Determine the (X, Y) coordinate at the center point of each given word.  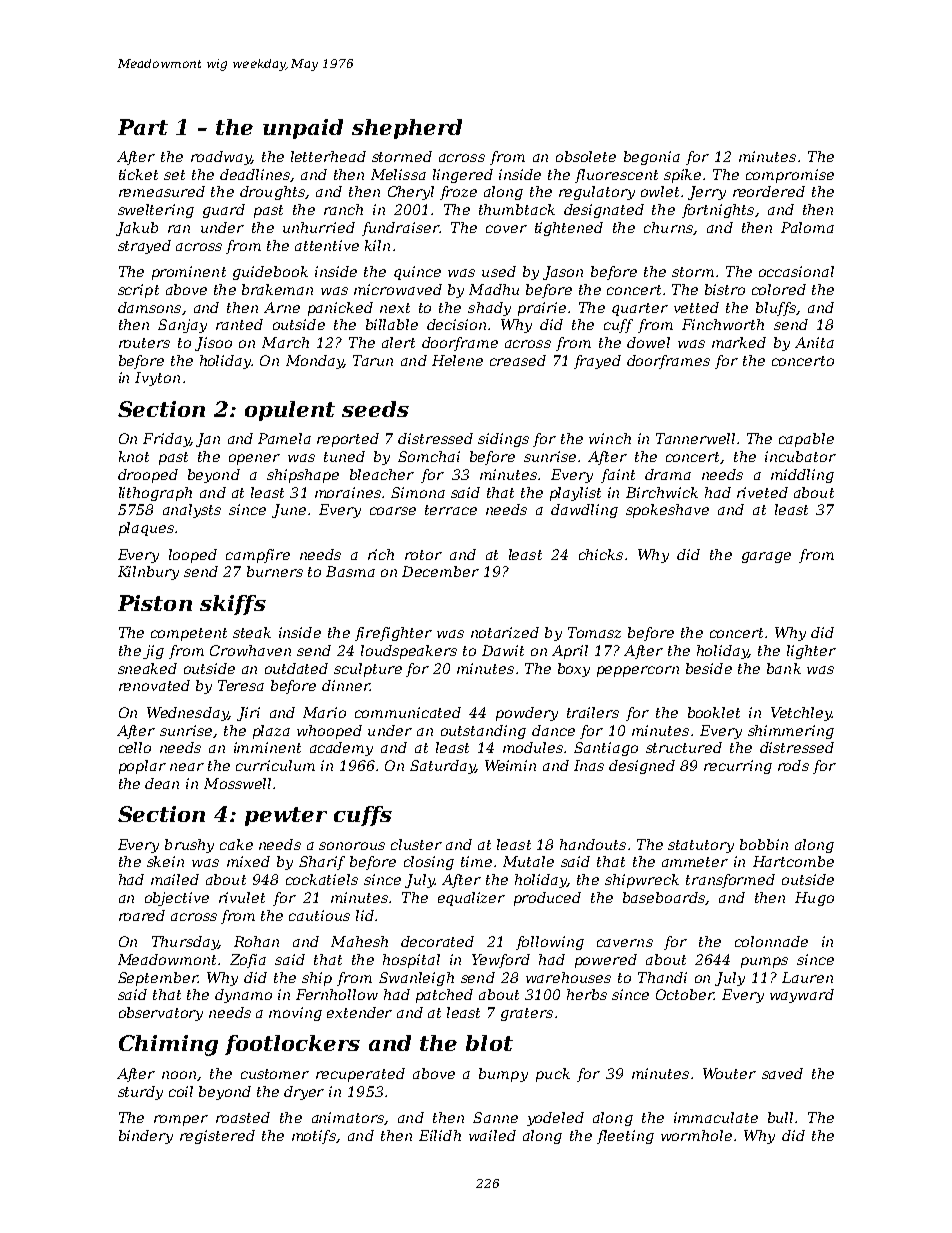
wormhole (696, 1135)
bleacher (382, 474)
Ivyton (157, 379)
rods (793, 765)
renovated (154, 685)
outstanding (483, 732)
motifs (314, 1137)
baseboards (664, 897)
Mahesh (359, 941)
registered (217, 1137)
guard (224, 211)
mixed (248, 861)
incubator (800, 456)
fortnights (718, 211)
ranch (343, 209)
